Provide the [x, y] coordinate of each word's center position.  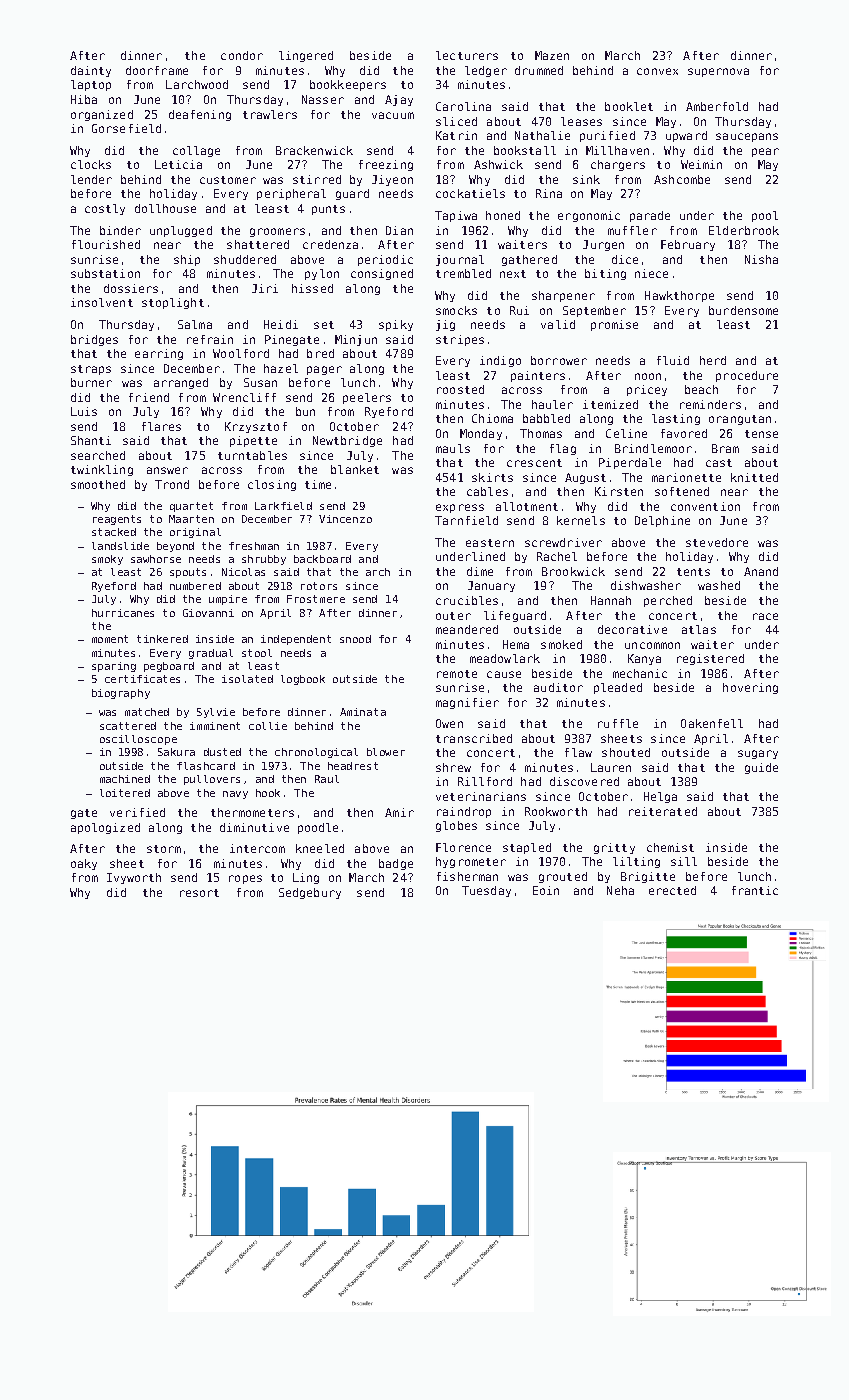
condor [242, 55]
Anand [761, 571]
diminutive [254, 827]
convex [657, 71]
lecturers [467, 55]
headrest [353, 766]
